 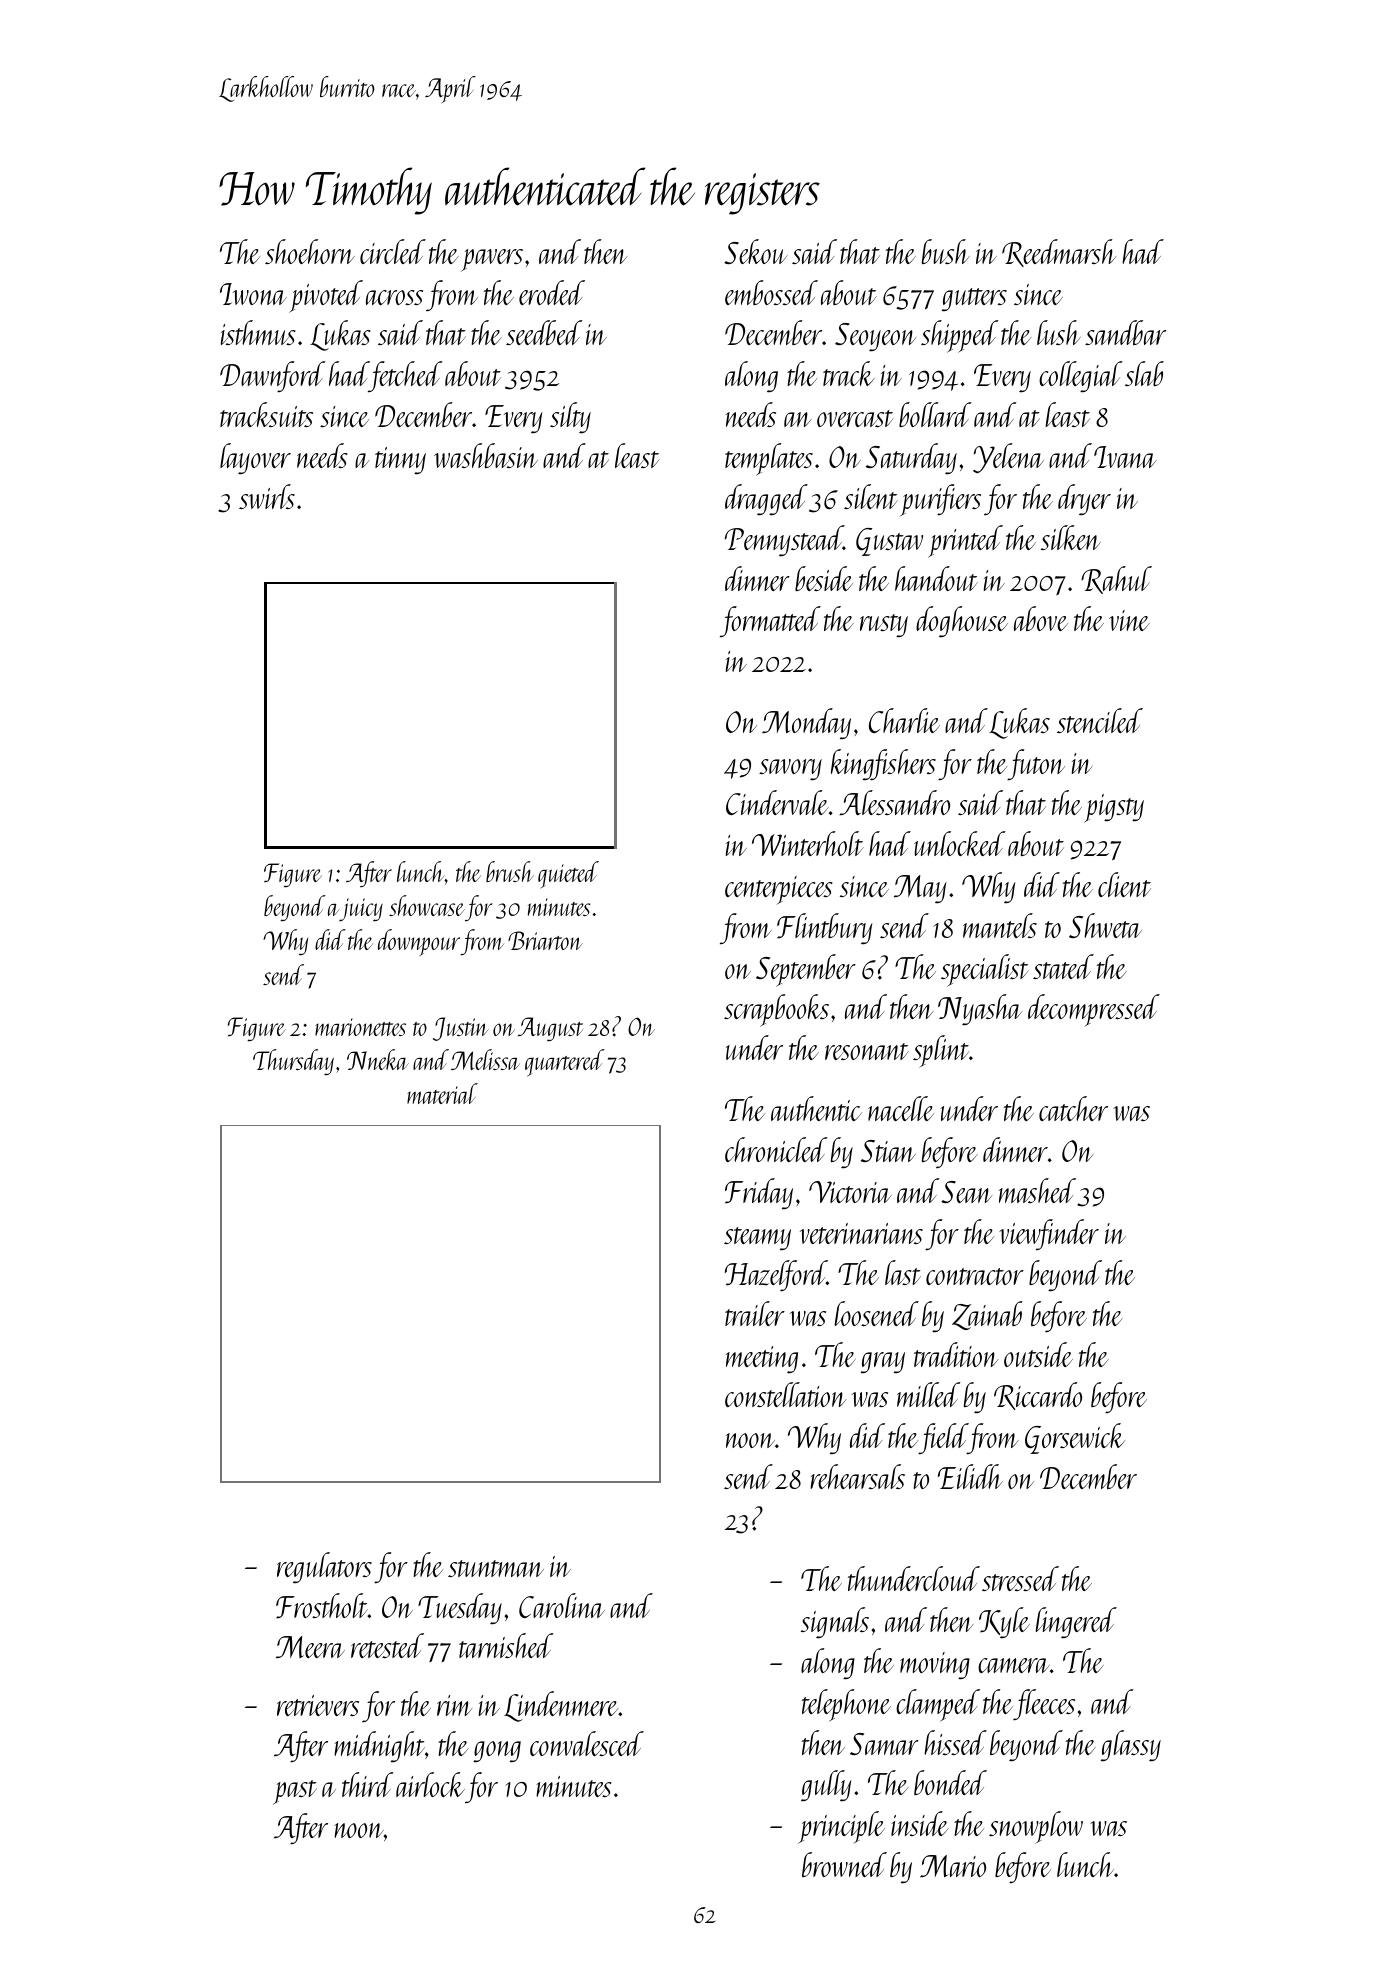 I want to click on snowplow, so click(x=1036, y=1827).
